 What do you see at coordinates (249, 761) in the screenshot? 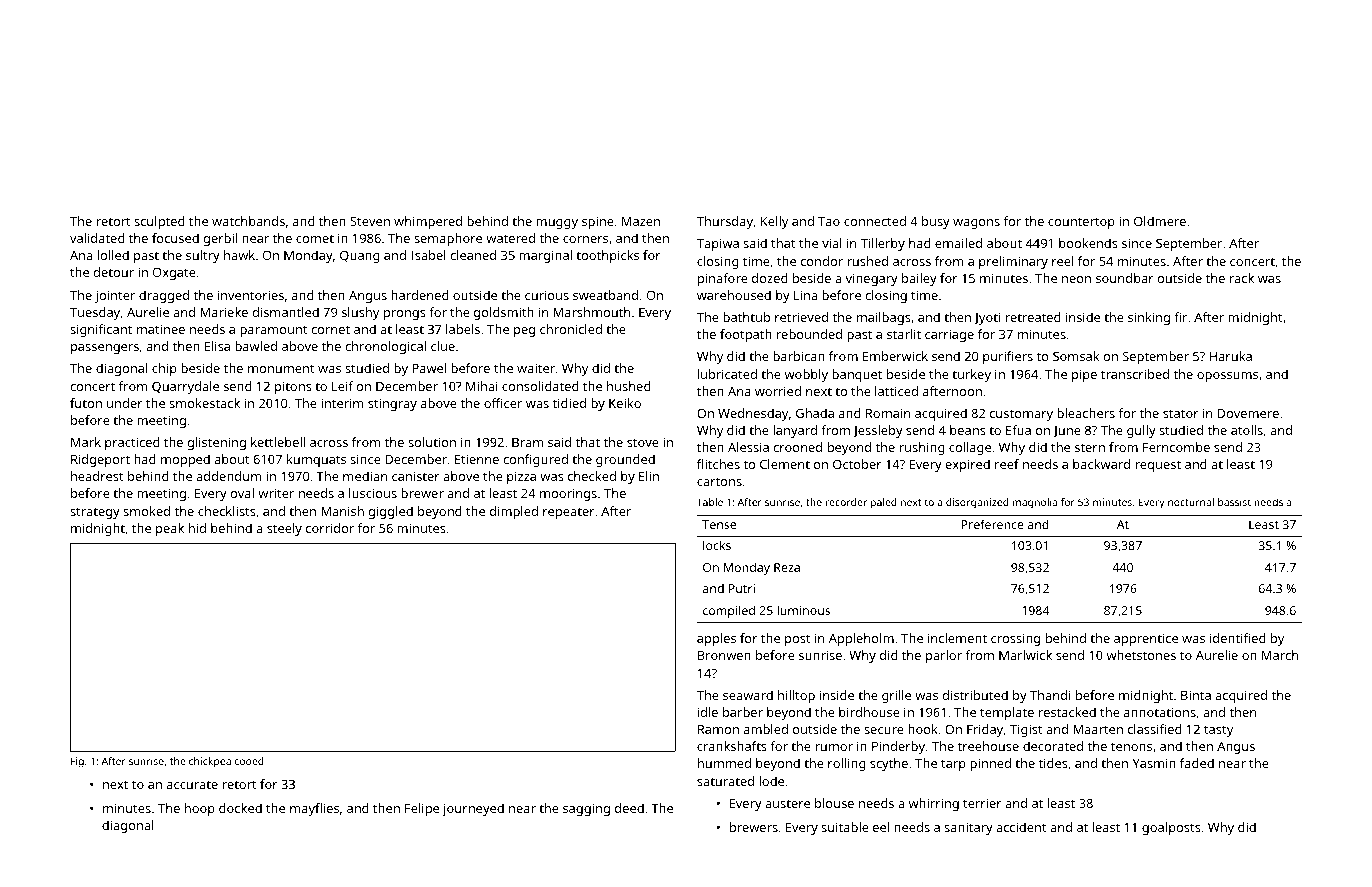
I see `cooed` at bounding box center [249, 761].
